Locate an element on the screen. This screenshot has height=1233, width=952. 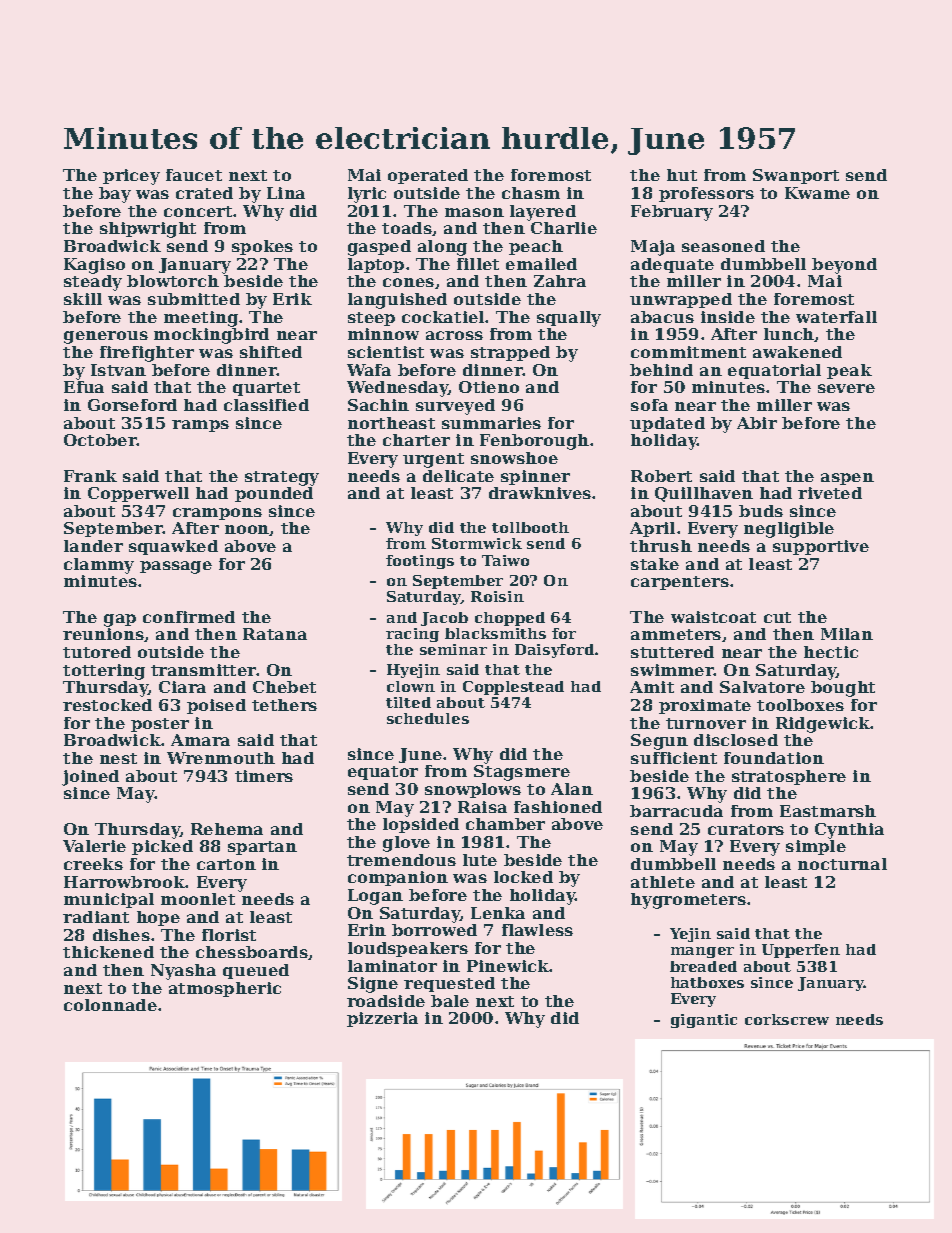
gigantic is located at coordinates (704, 1021).
